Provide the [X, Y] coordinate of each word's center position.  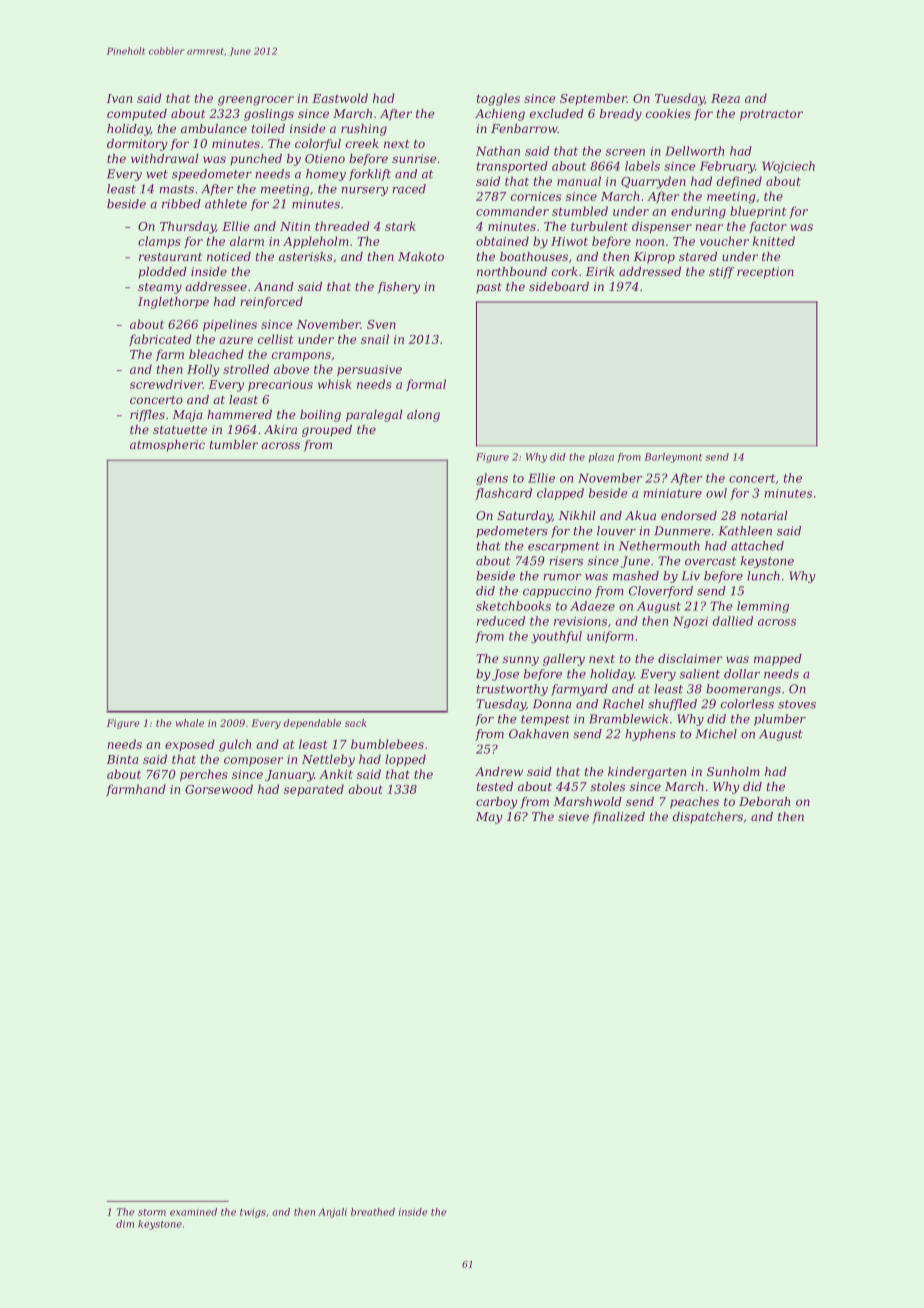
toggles [498, 99]
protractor [771, 115]
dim [125, 1224]
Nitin [295, 226]
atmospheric [167, 446]
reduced [501, 621]
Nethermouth [659, 546]
